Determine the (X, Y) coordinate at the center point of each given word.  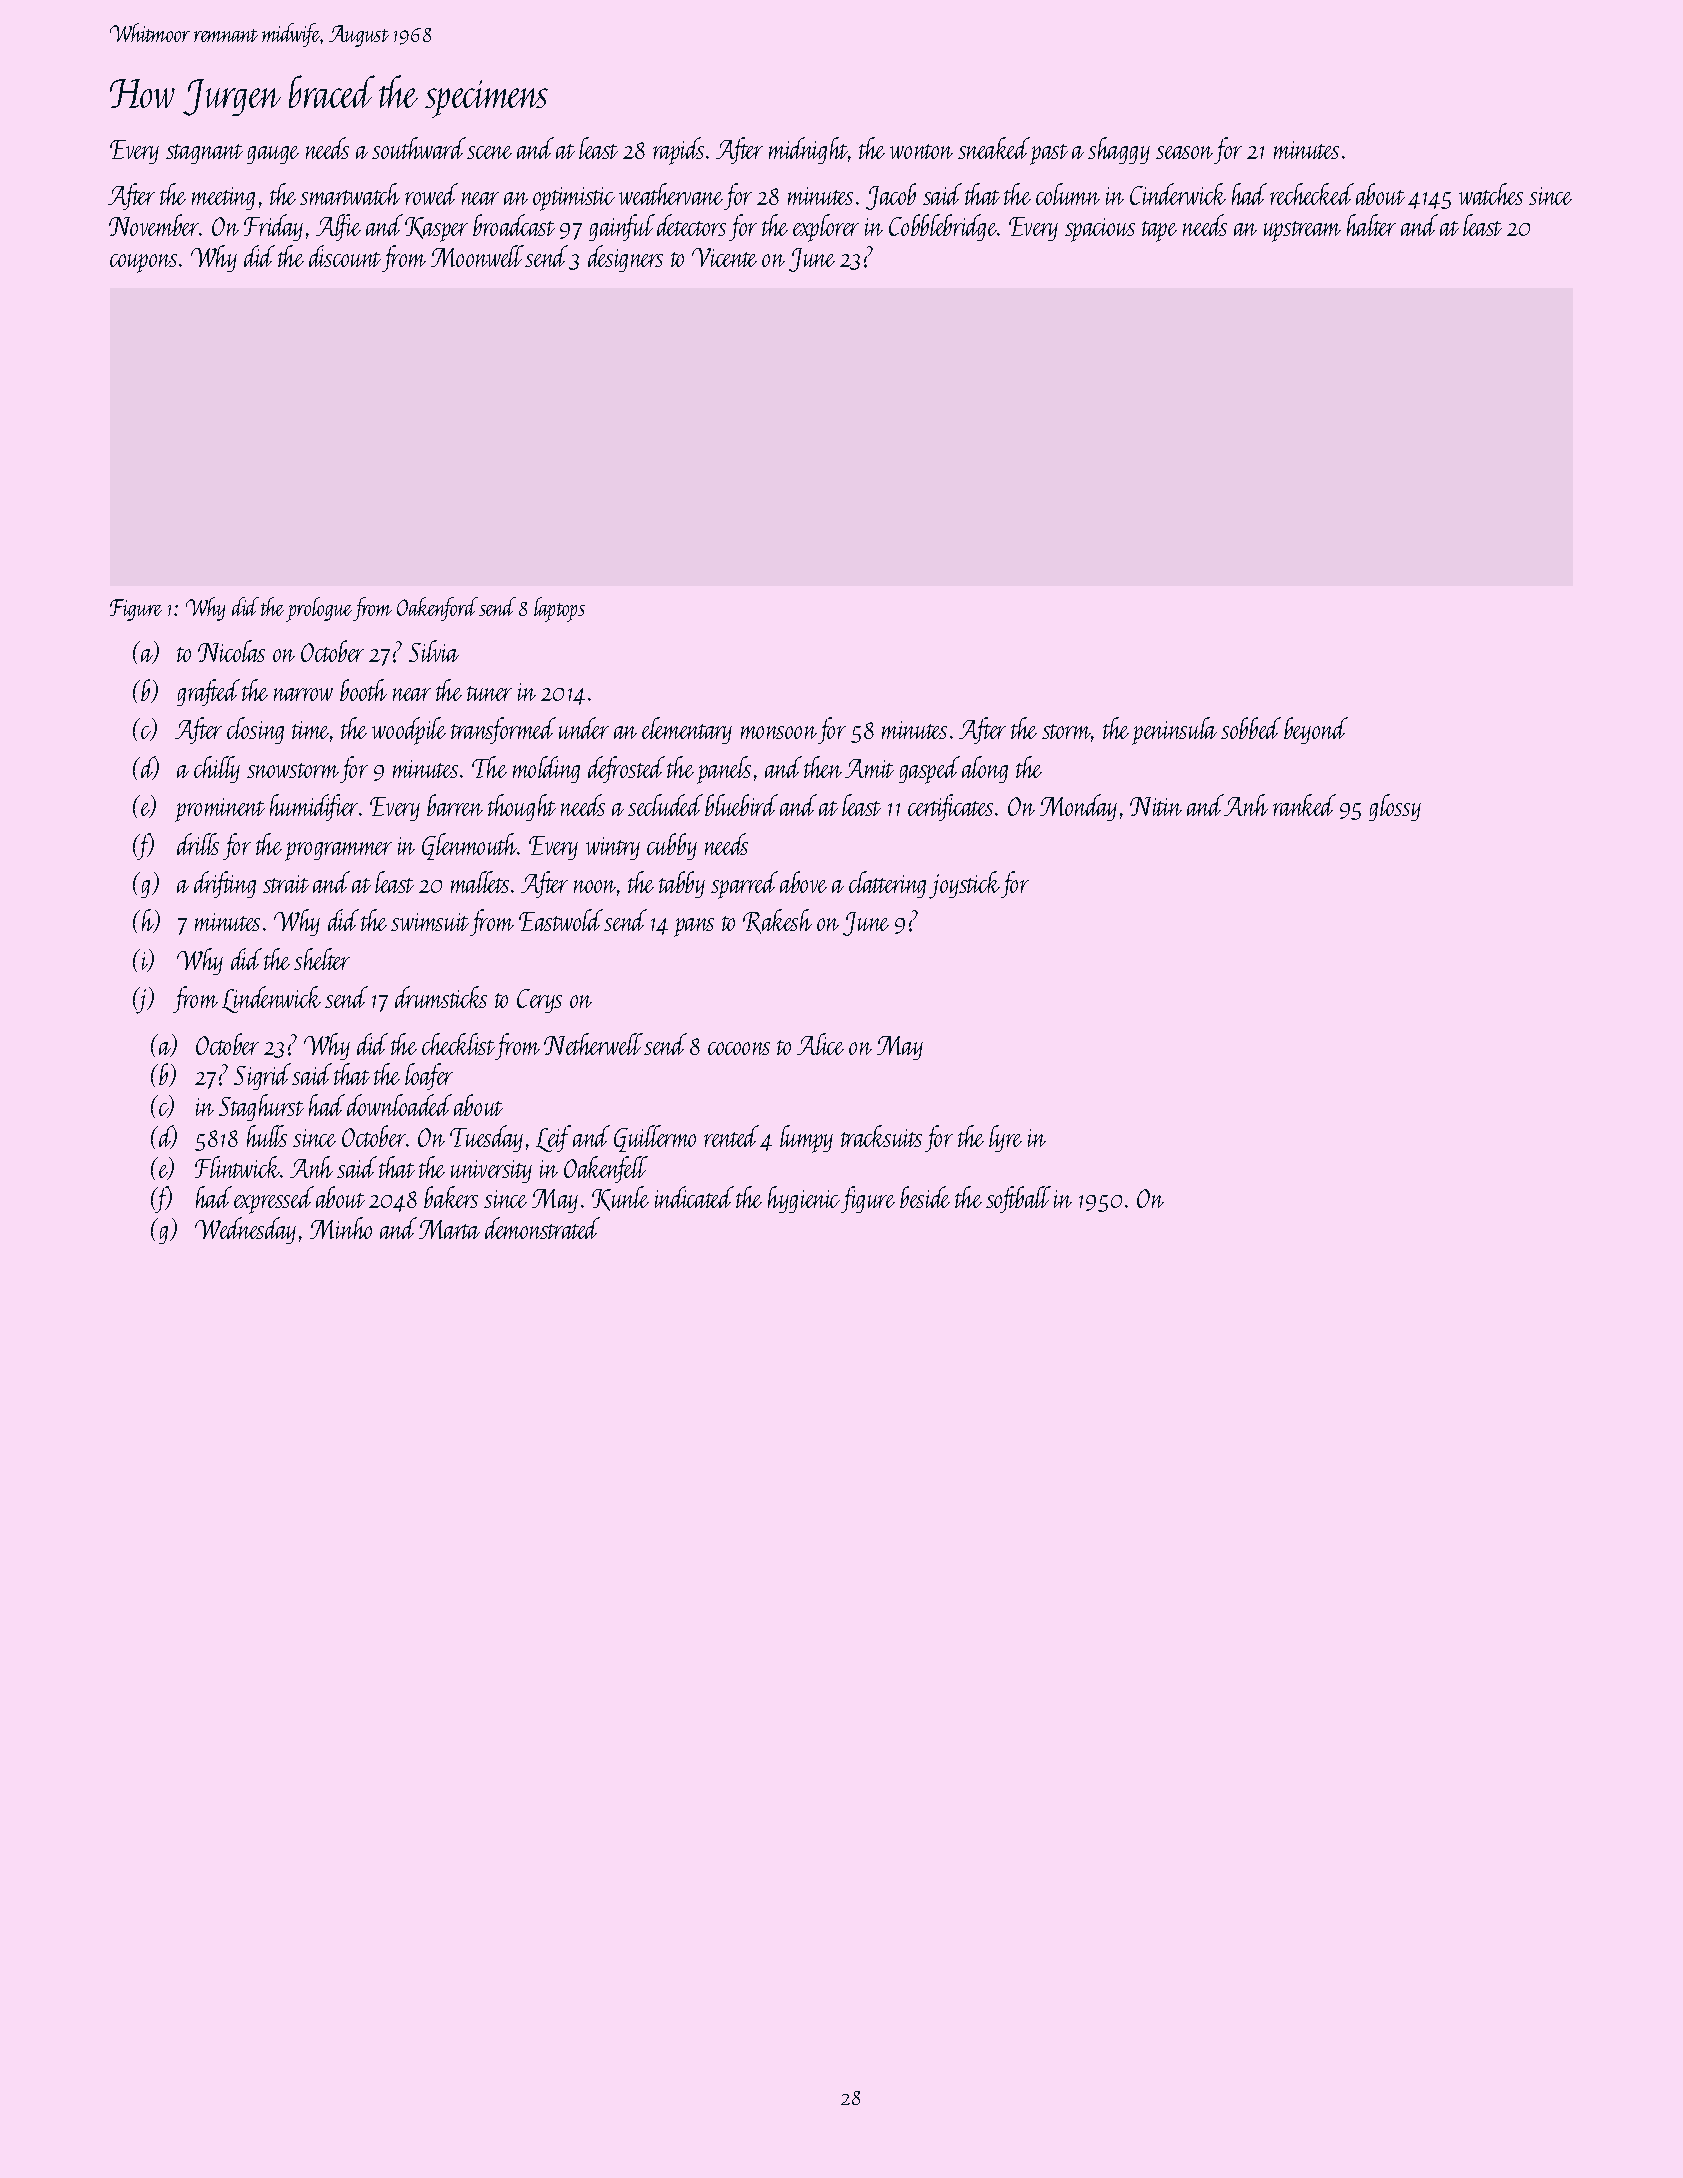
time (310, 730)
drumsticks (441, 997)
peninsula (1174, 731)
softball (1018, 1199)
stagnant (204, 154)
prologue (319, 609)
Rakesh (777, 921)
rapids (678, 151)
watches (1491, 194)
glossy (1395, 807)
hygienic (804, 1199)
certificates (950, 807)
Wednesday (245, 1230)
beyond (1316, 730)
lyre (1005, 1138)
